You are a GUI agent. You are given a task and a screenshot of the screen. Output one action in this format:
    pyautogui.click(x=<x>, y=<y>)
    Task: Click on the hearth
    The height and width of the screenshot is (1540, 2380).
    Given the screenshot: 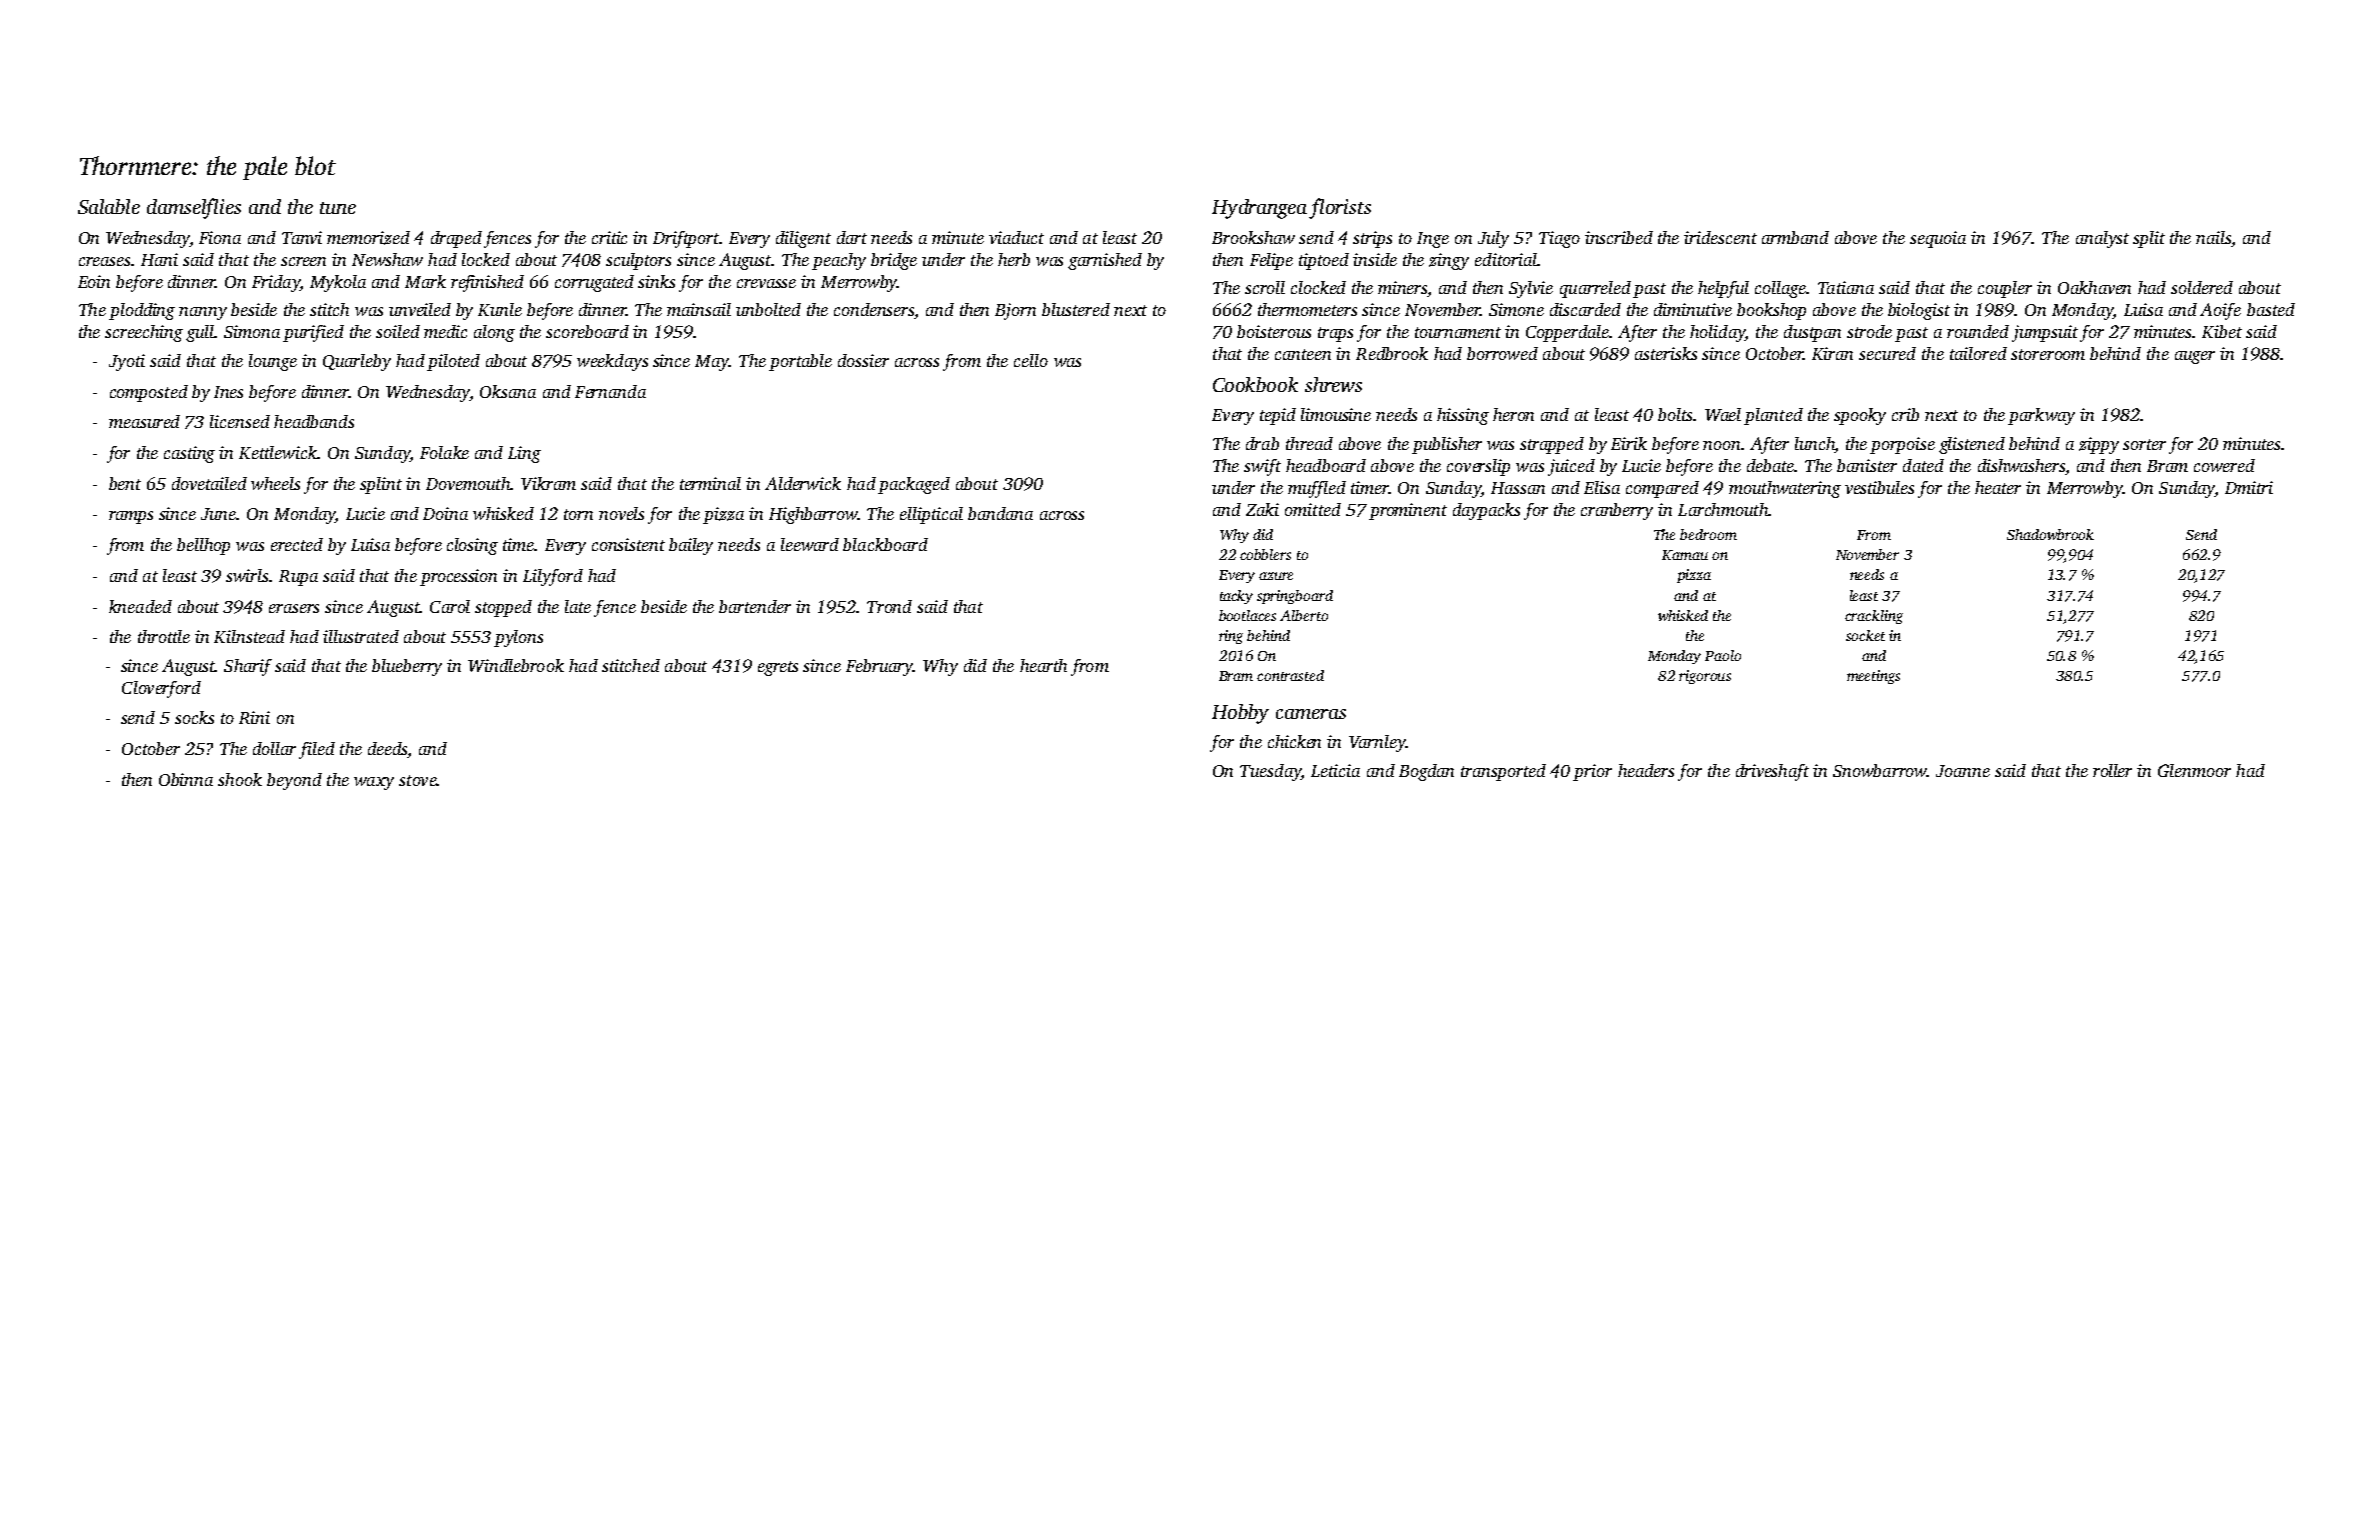 What is the action you would take?
    pyautogui.click(x=1043, y=665)
